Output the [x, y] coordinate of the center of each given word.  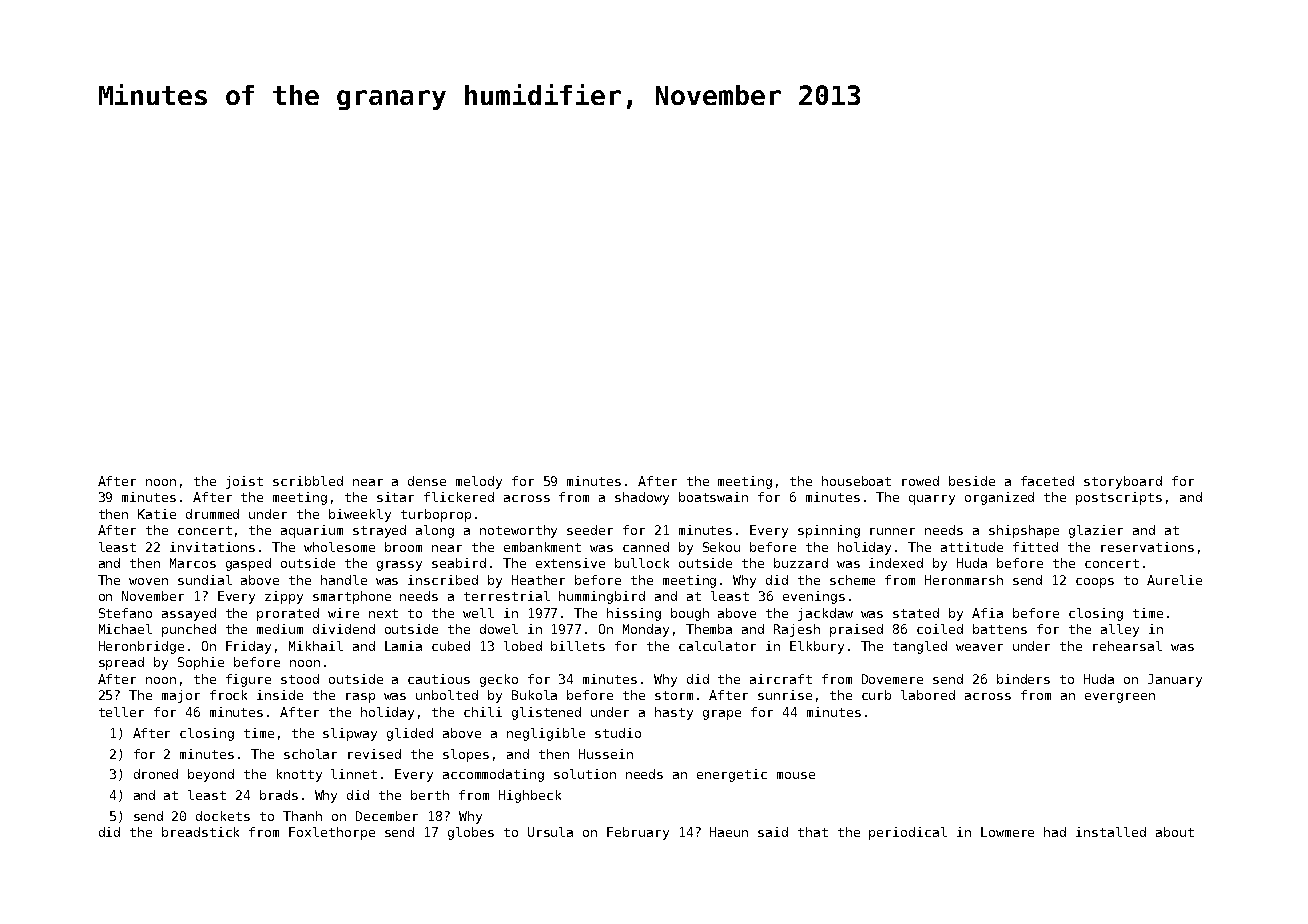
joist [244, 482]
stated [916, 613]
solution [585, 774]
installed [1111, 832]
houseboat [856, 481]
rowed [920, 481]
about [1175, 832]
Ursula [550, 832]
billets [578, 646]
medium [280, 629]
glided [410, 734]
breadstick [200, 832]
